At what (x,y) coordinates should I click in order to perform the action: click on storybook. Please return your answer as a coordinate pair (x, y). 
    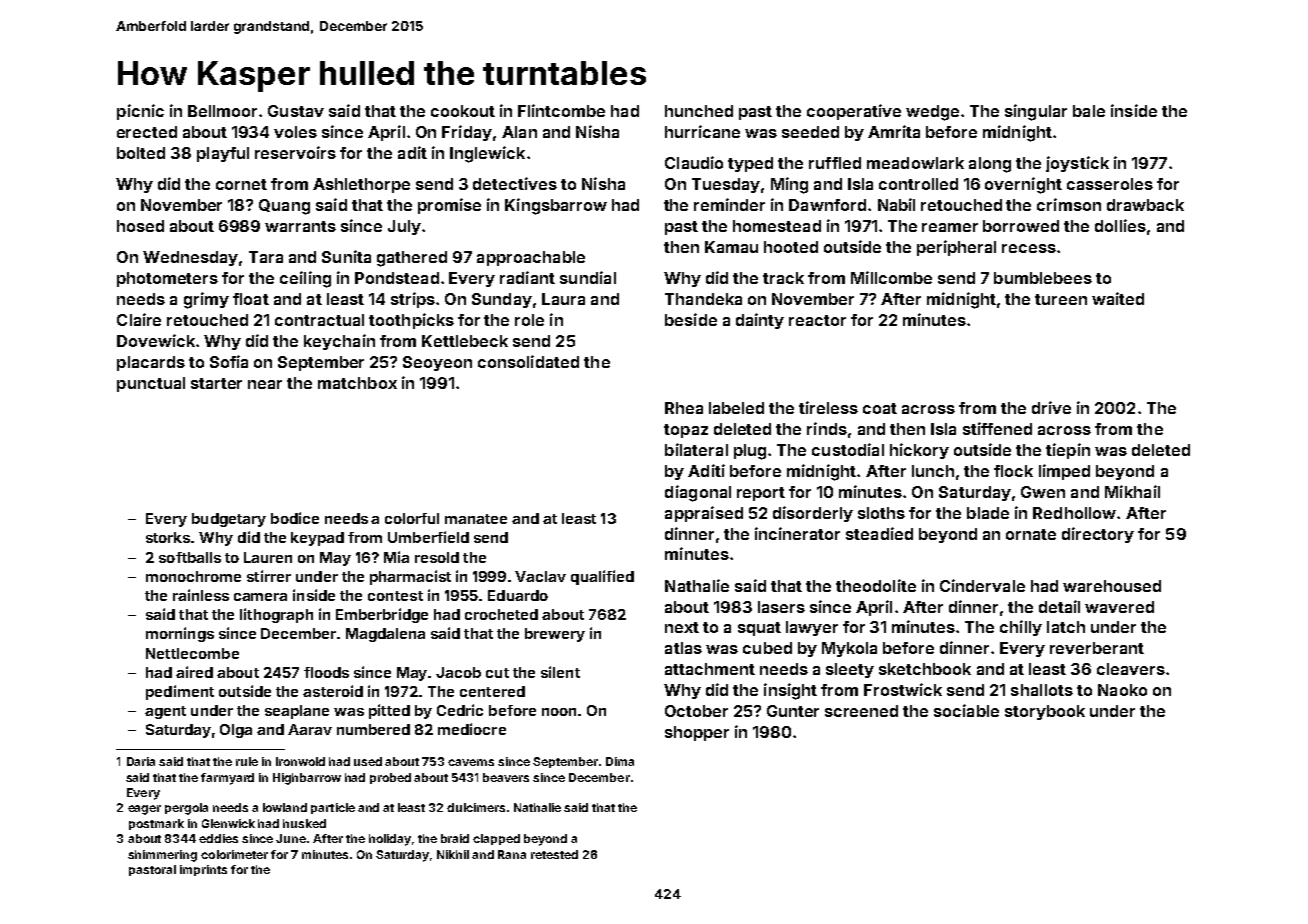
    Looking at the image, I should click on (1045, 712).
